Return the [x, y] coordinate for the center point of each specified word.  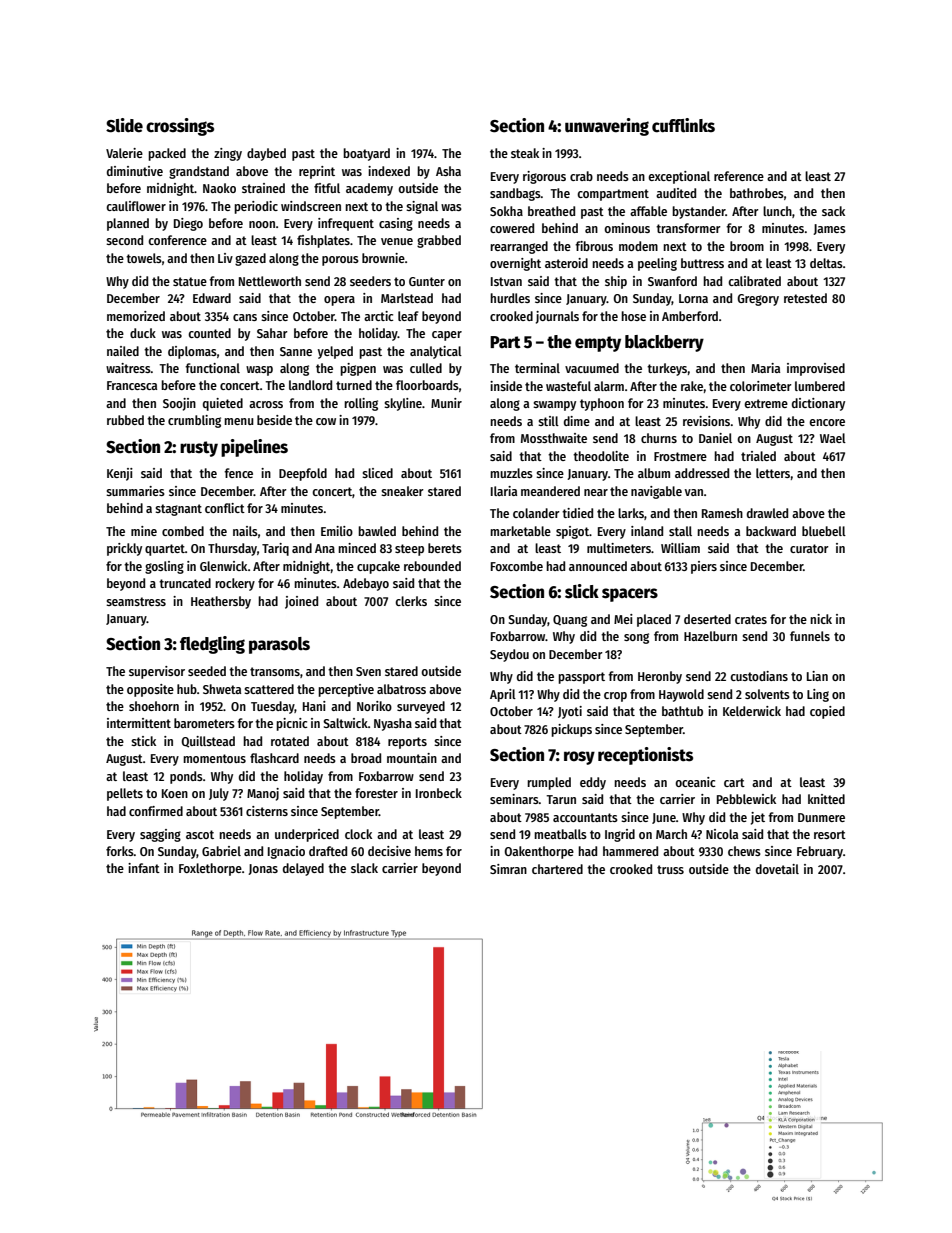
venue [397, 241]
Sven [368, 671]
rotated [290, 741]
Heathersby [221, 602]
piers [704, 567]
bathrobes [757, 193]
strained [263, 188]
